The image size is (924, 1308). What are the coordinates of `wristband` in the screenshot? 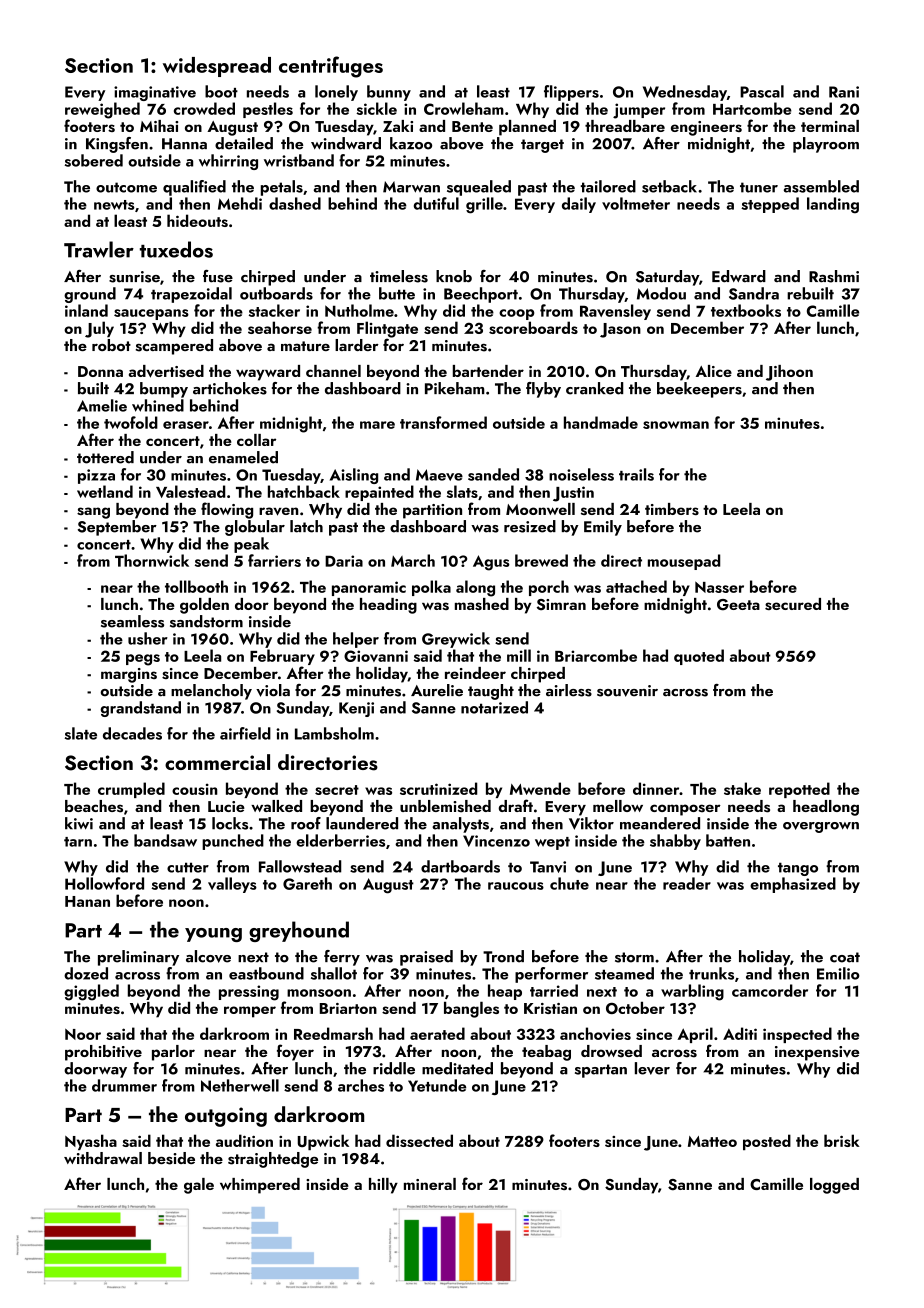 It's located at (299, 160).
